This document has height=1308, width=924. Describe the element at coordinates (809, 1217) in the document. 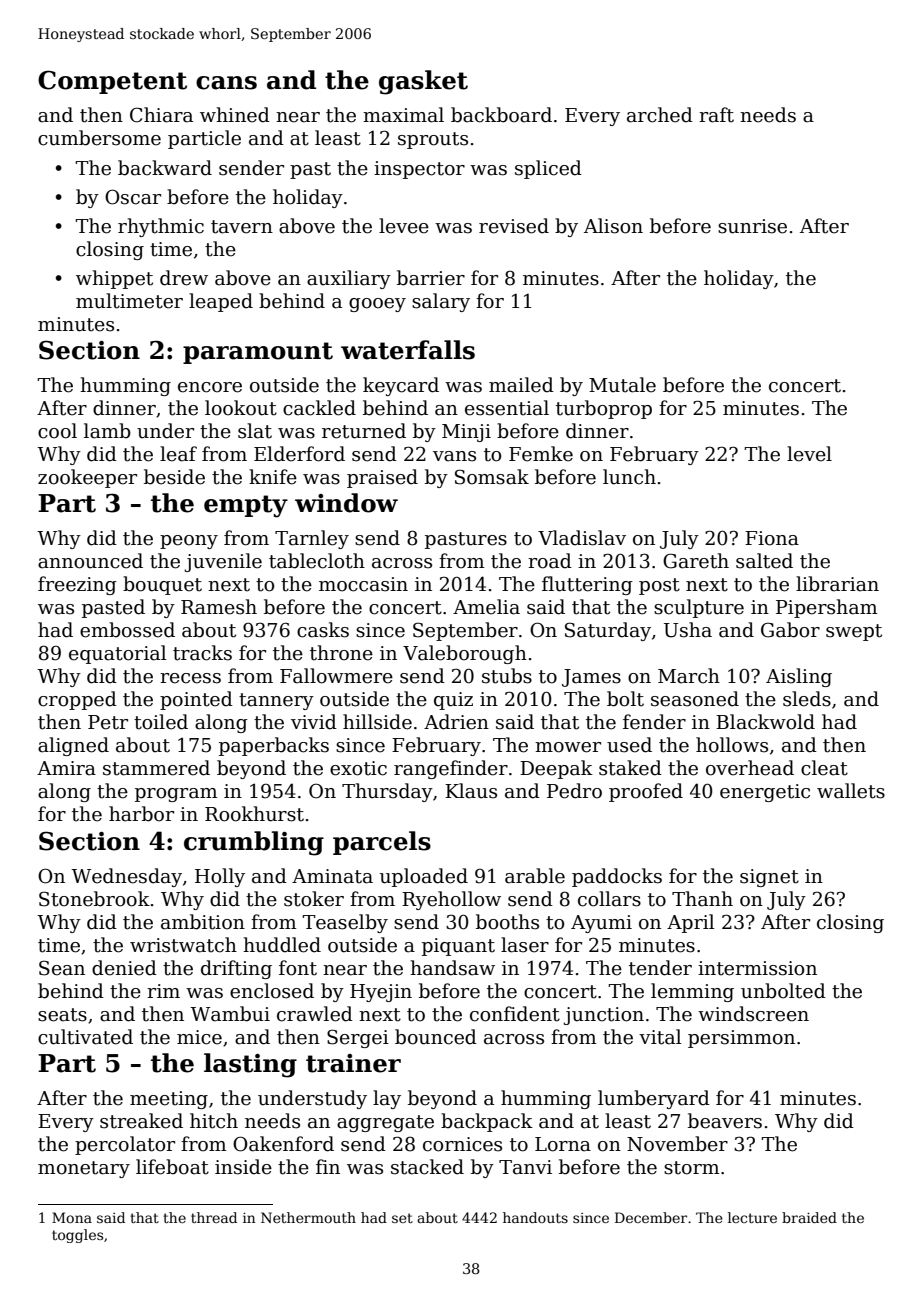

I see `braided` at that location.
